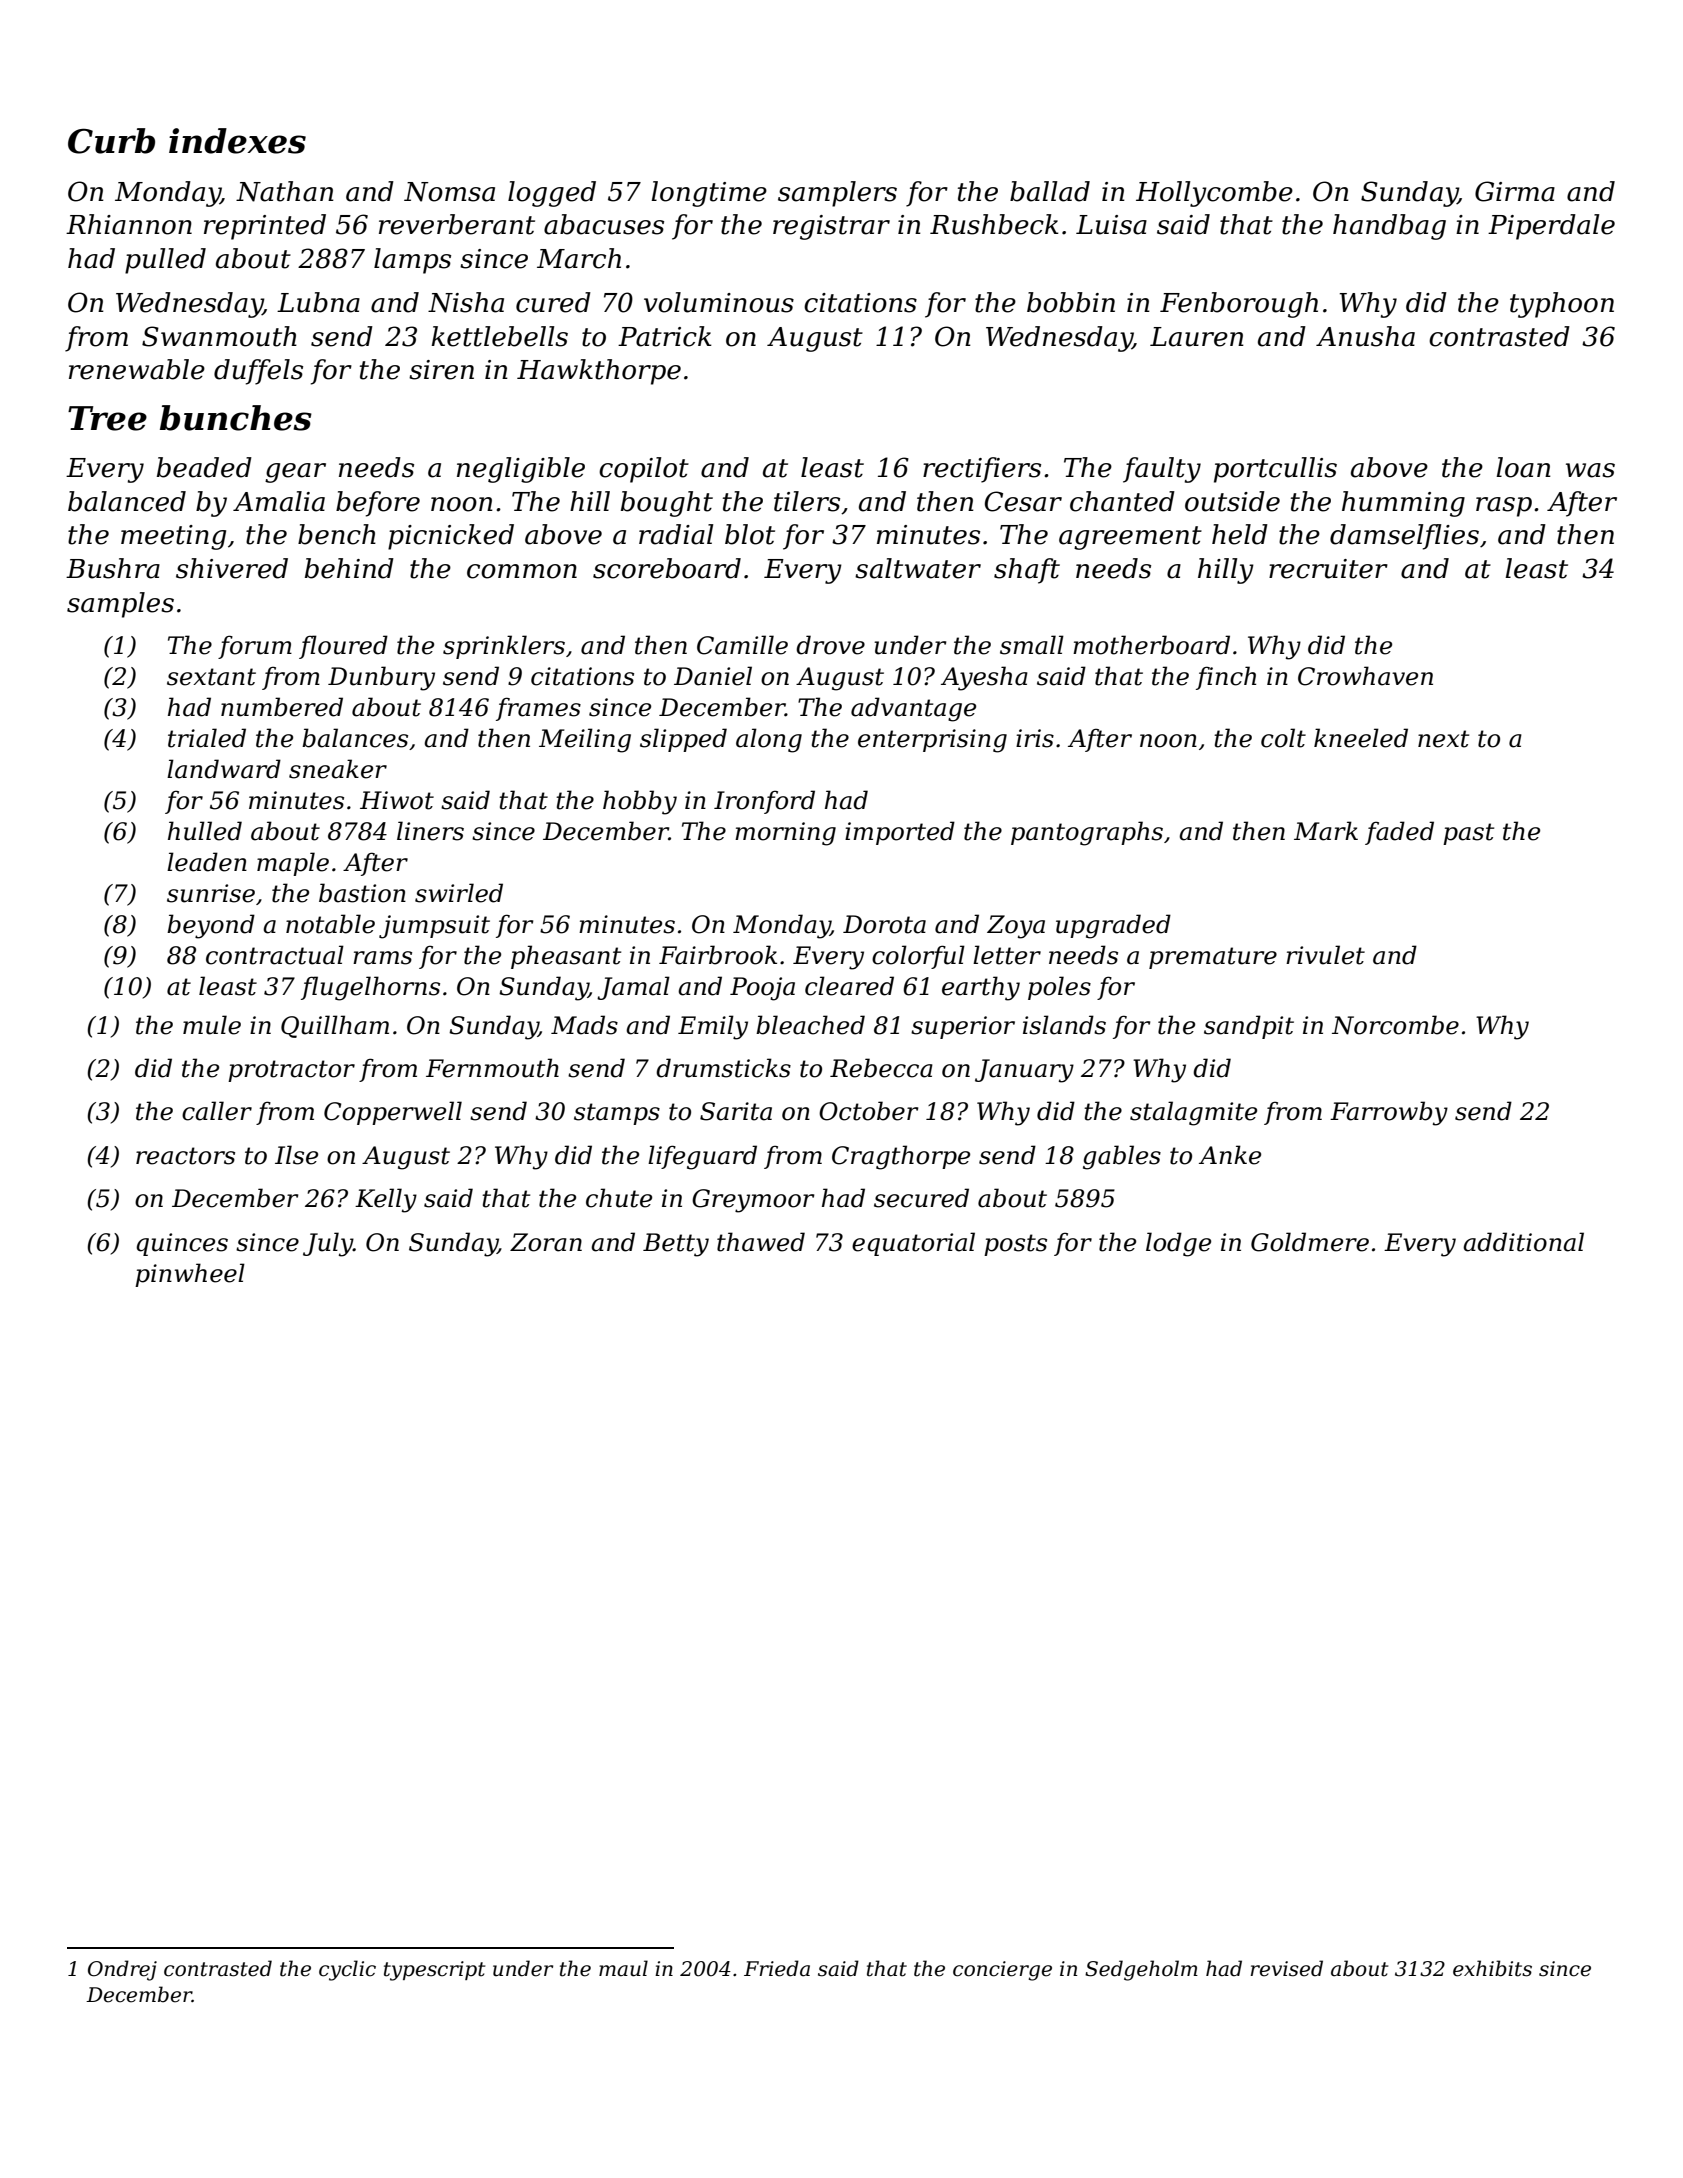  What do you see at coordinates (1515, 191) in the screenshot?
I see `Girma` at bounding box center [1515, 191].
